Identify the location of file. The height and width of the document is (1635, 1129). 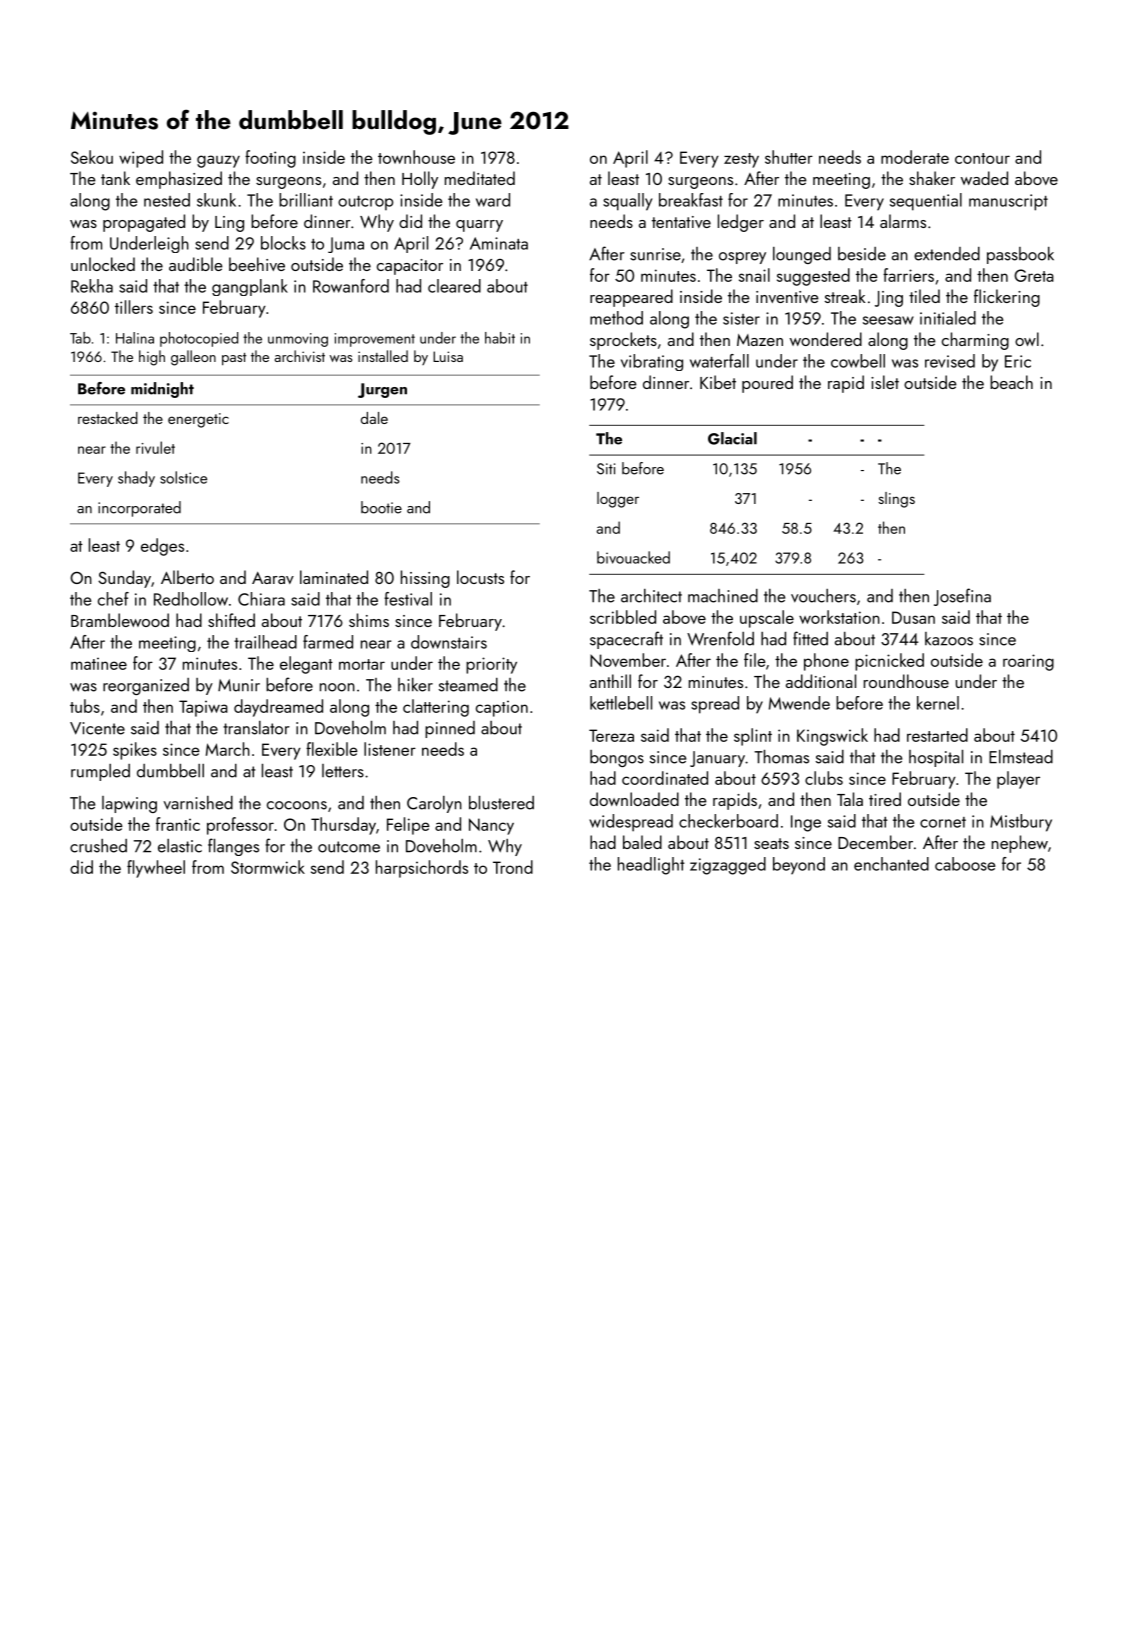
(755, 660).
